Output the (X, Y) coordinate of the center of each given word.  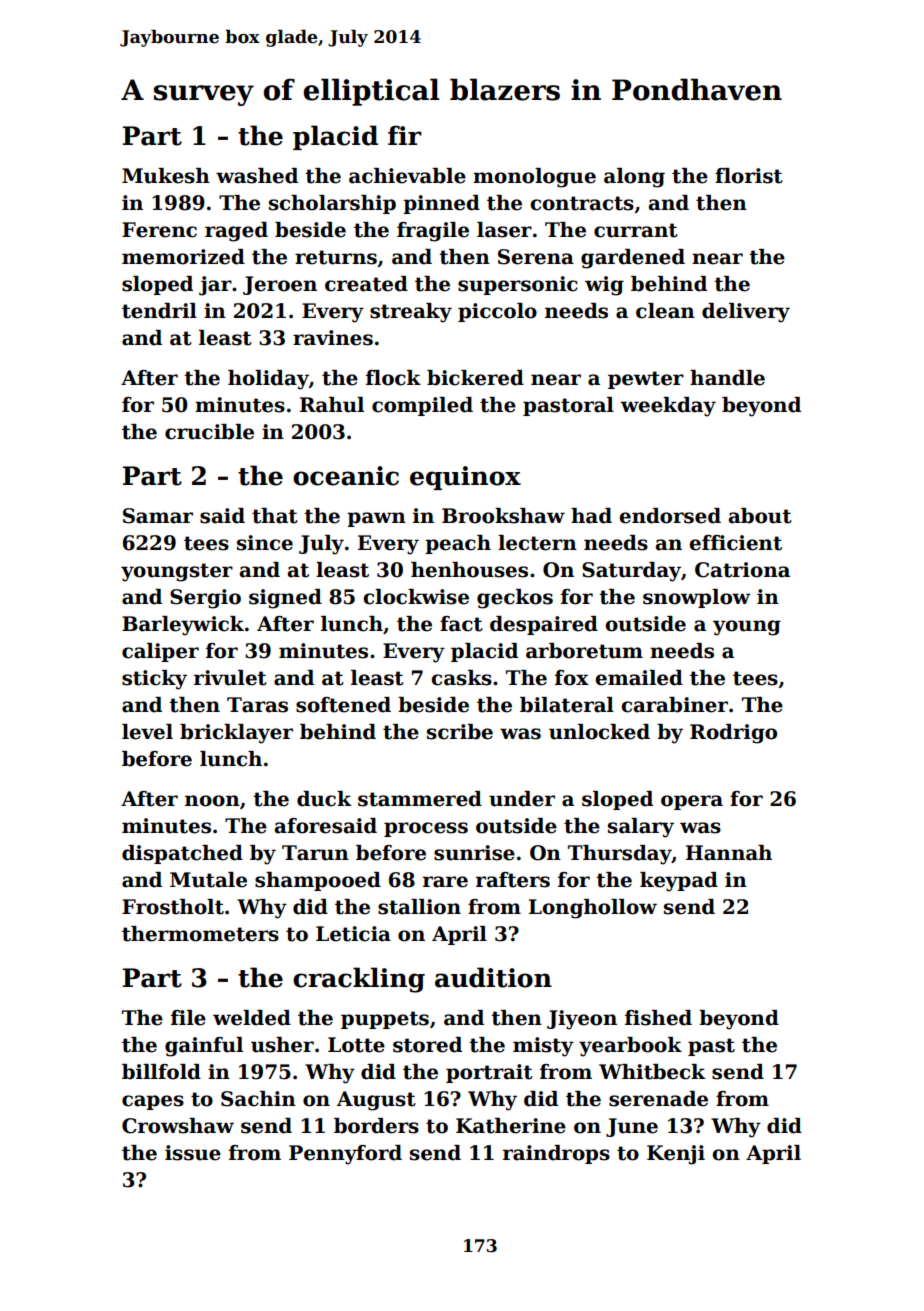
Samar (158, 516)
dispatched (182, 854)
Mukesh (166, 176)
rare (445, 882)
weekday (668, 407)
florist (749, 176)
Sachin (258, 1099)
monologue (534, 178)
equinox (465, 478)
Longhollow (593, 909)
